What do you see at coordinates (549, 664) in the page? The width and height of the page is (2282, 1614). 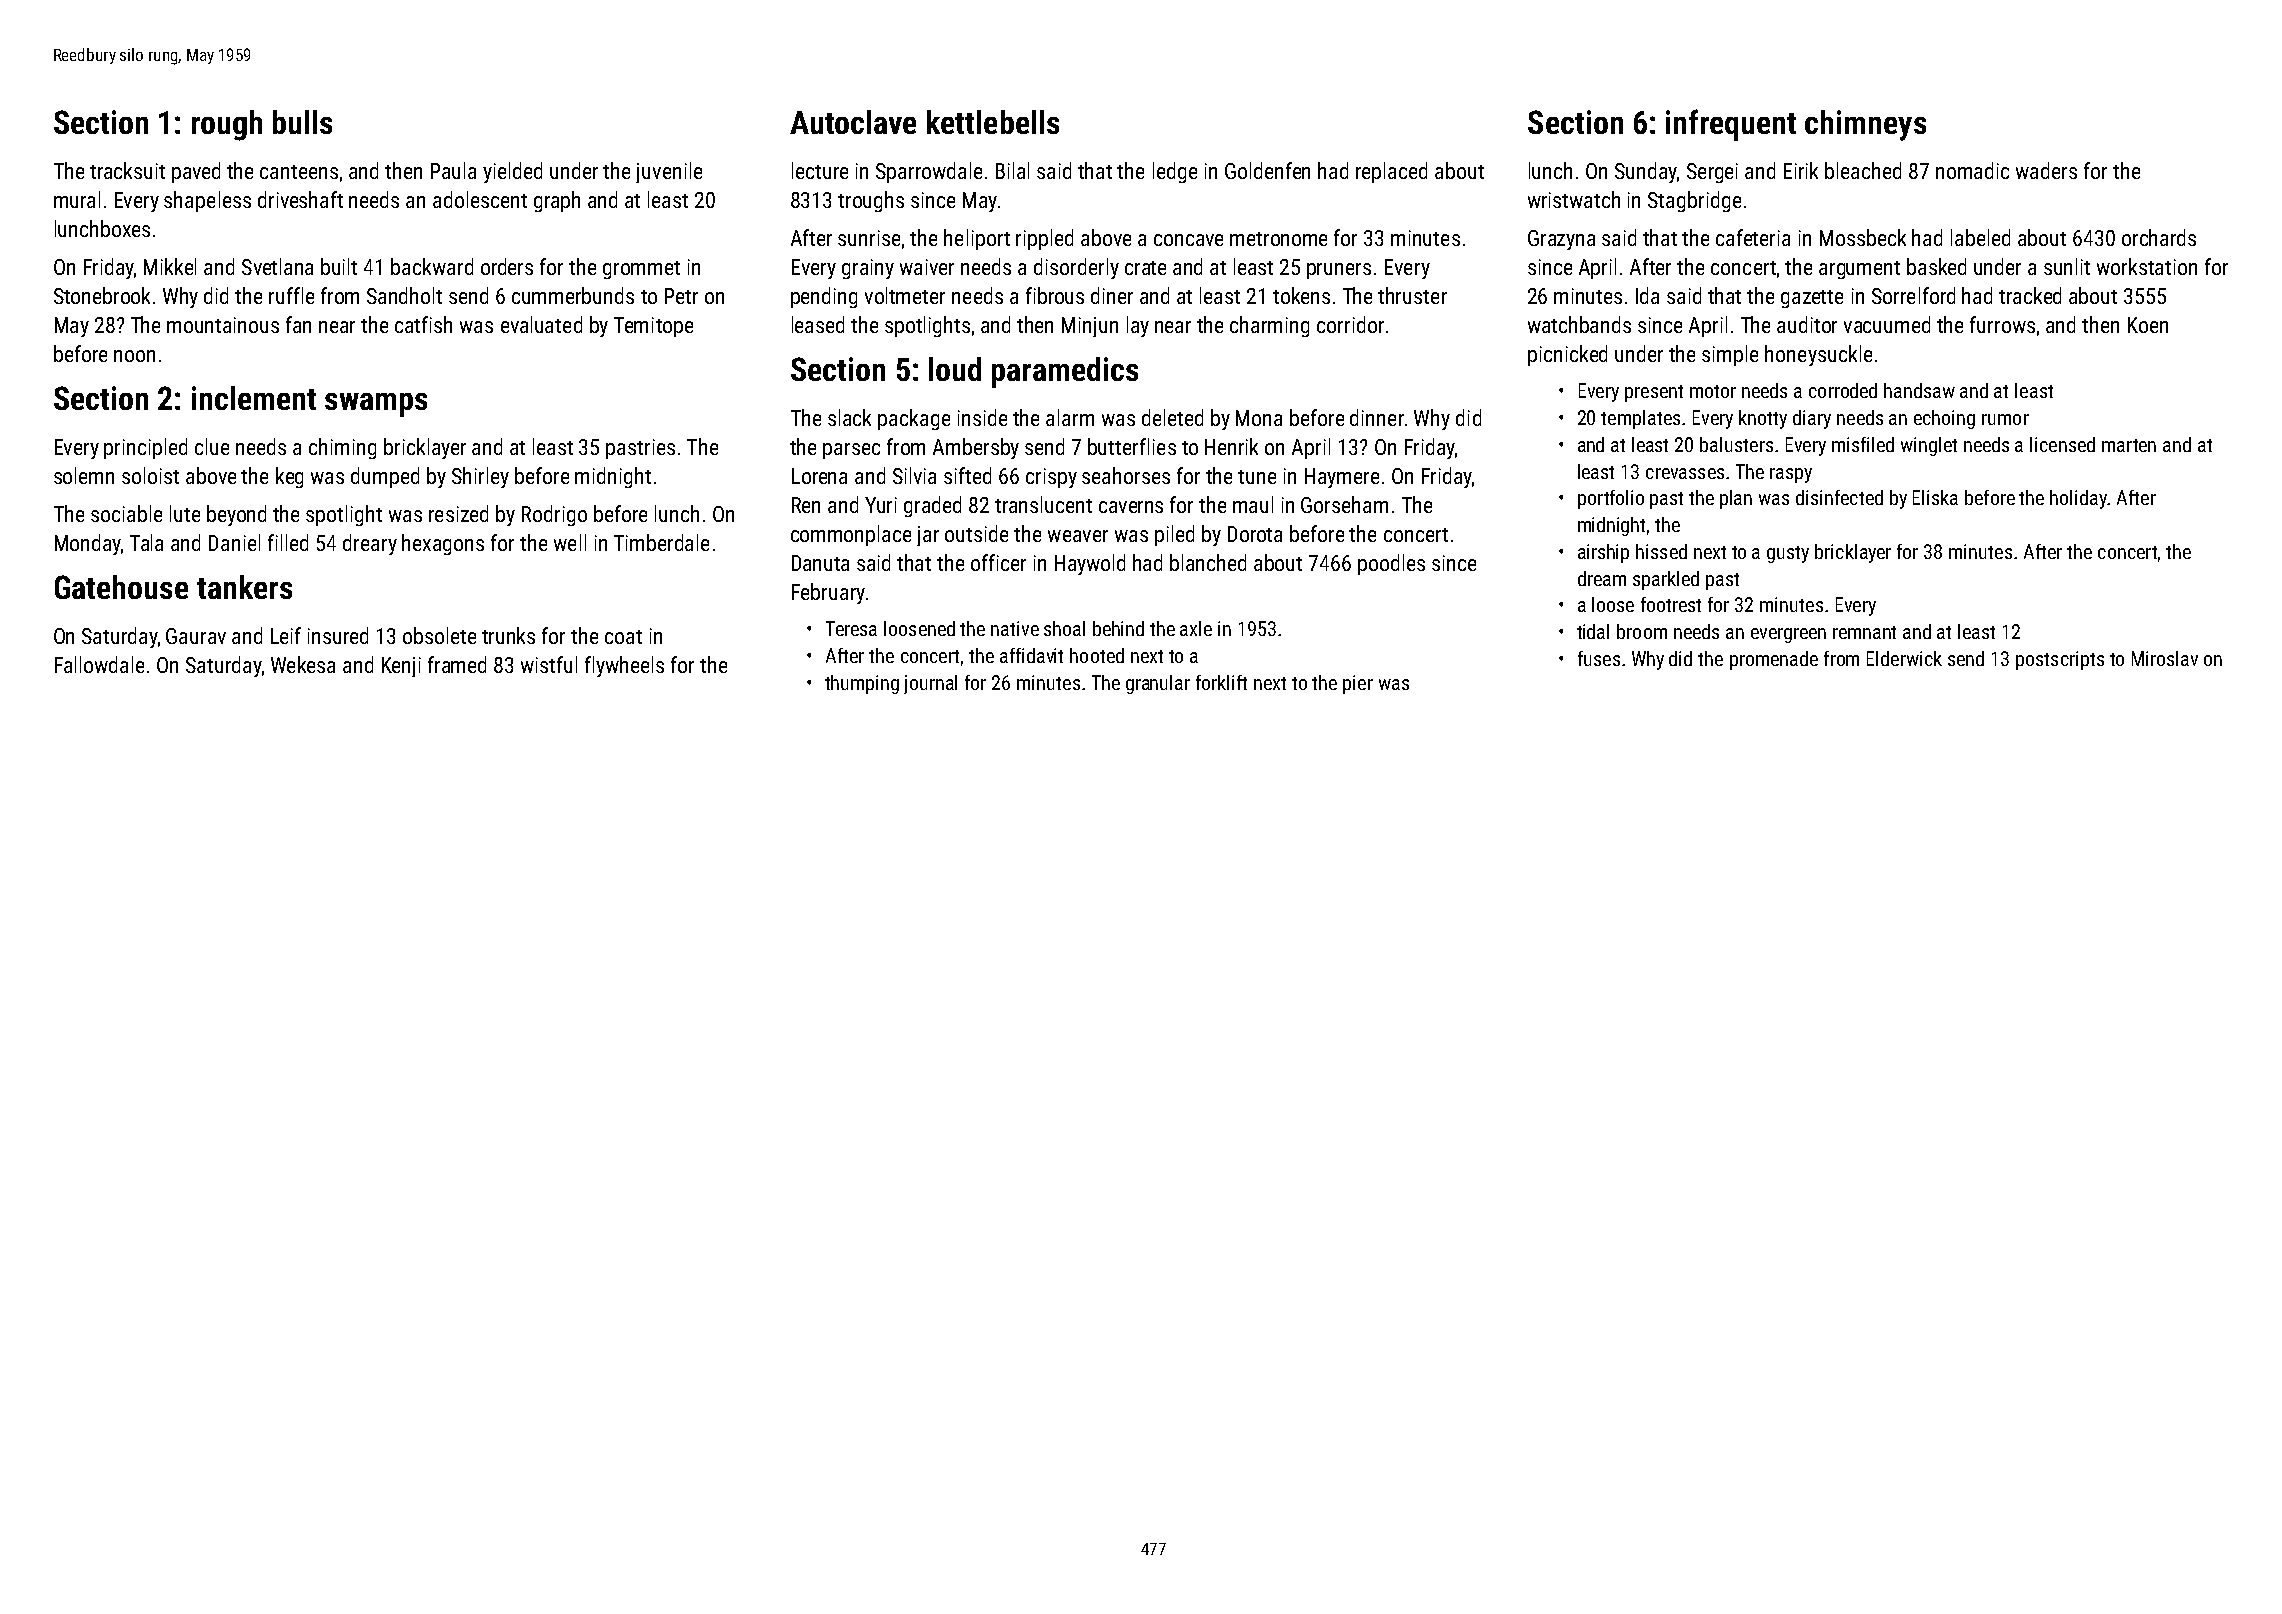 I see `wistful` at bounding box center [549, 664].
